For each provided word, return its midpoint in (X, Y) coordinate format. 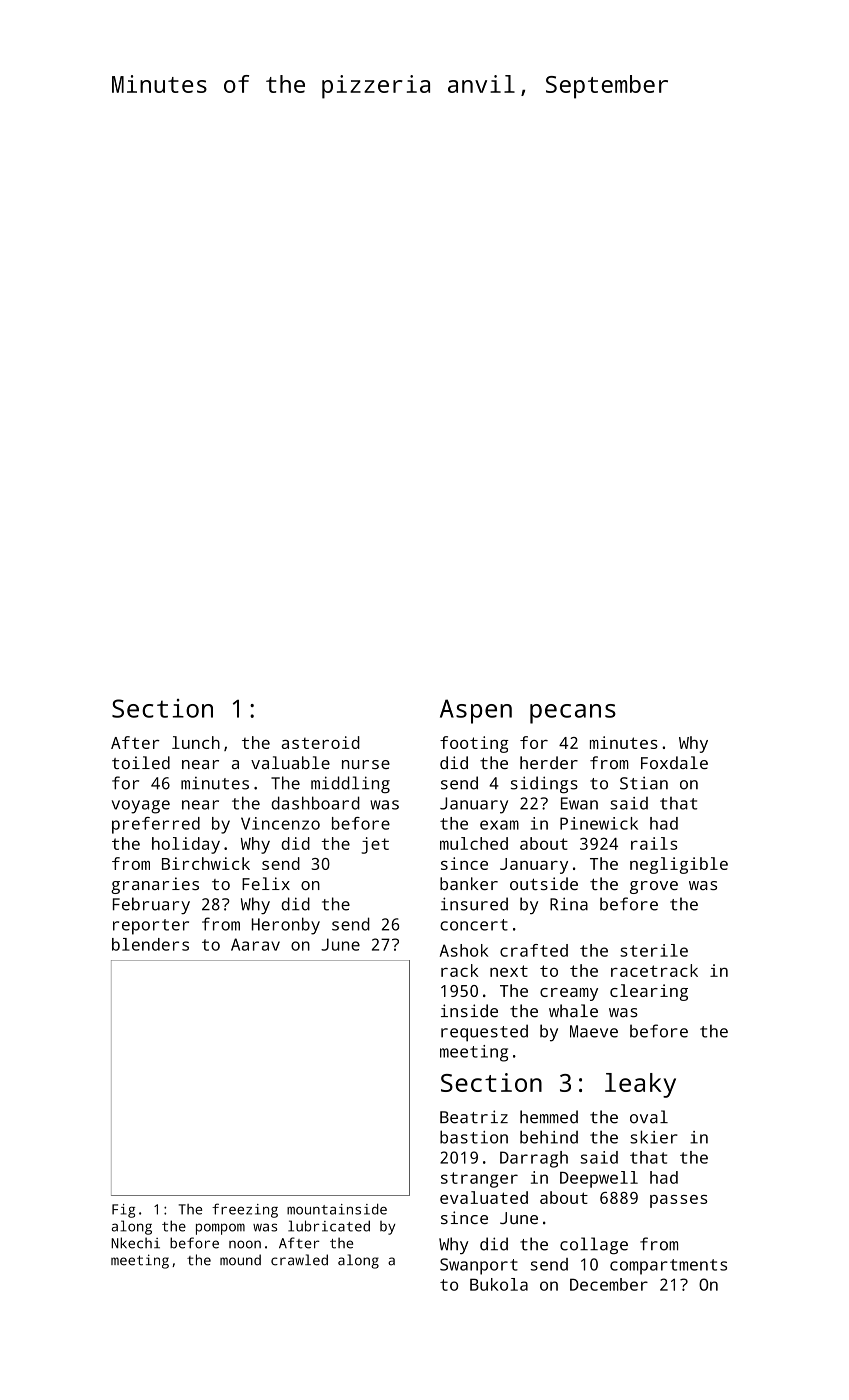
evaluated (484, 1197)
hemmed (549, 1117)
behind (549, 1137)
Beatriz (474, 1117)
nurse (366, 764)
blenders (150, 944)
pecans (573, 714)
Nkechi (135, 1243)
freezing (245, 1210)
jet (375, 845)
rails (654, 843)
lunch (196, 742)
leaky (640, 1085)
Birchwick (206, 863)
